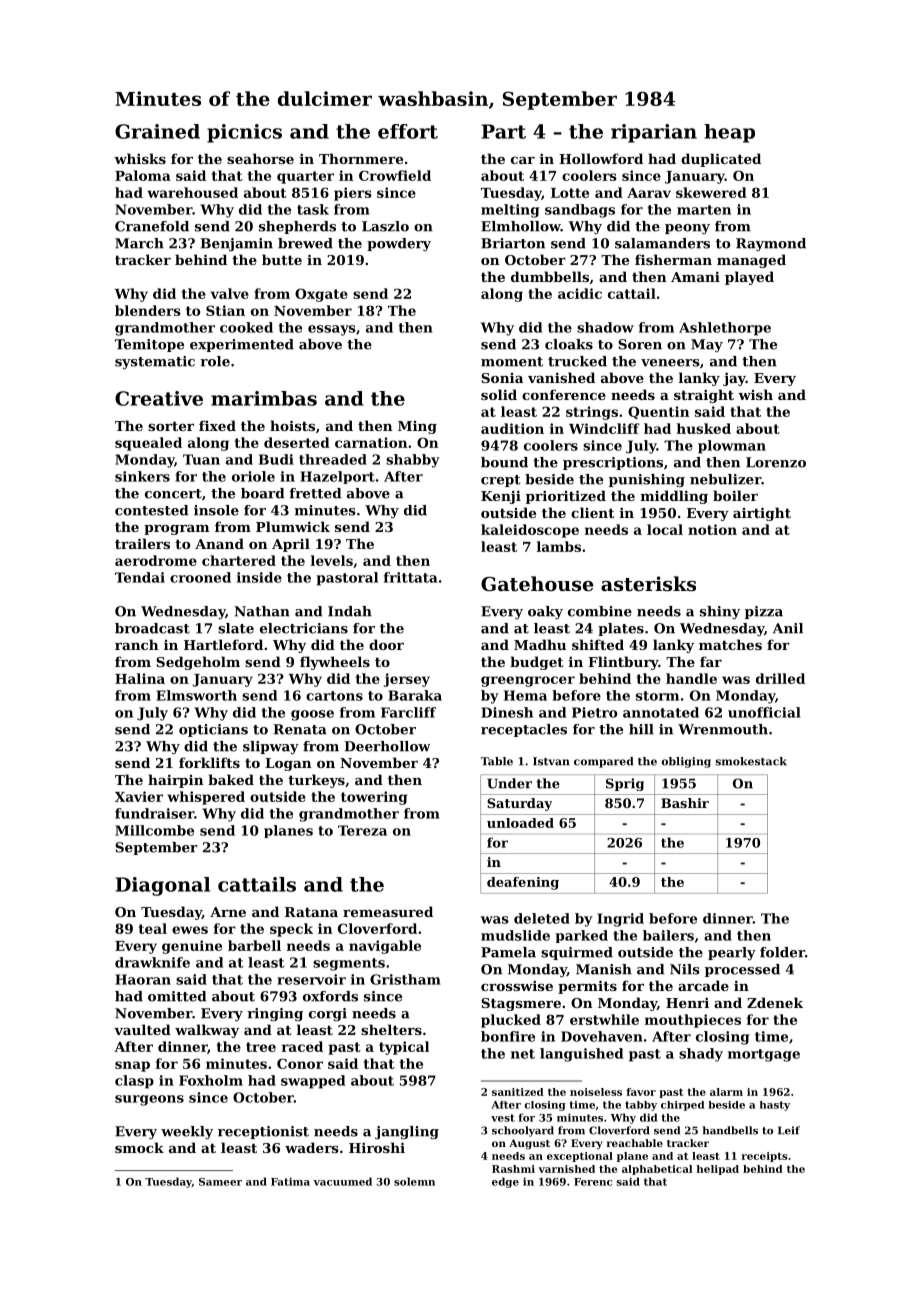 Image resolution: width=924 pixels, height=1308 pixels. Describe the element at coordinates (662, 243) in the image. I see `salamanders` at that location.
